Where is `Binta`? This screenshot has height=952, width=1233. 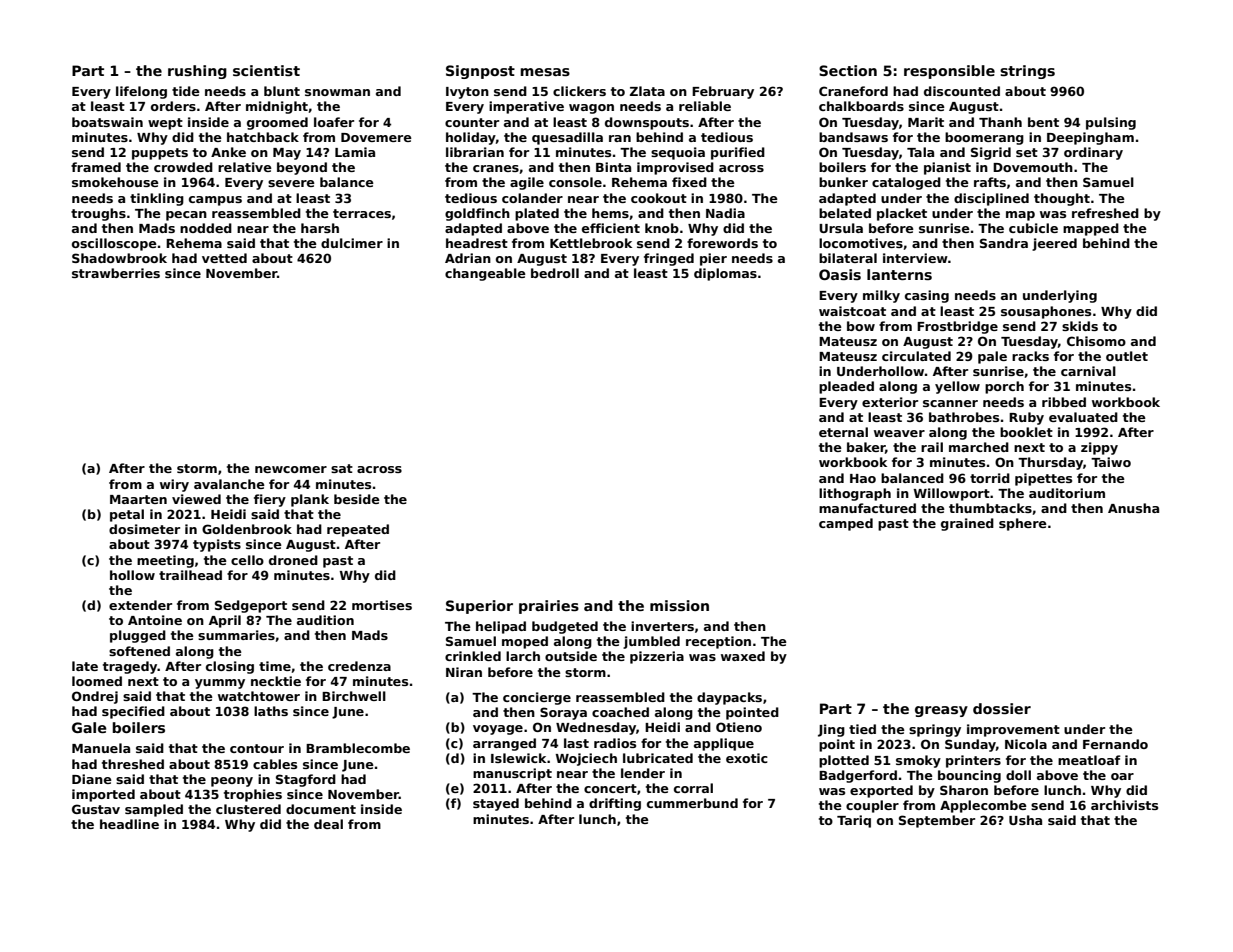
Binta is located at coordinates (613, 167).
